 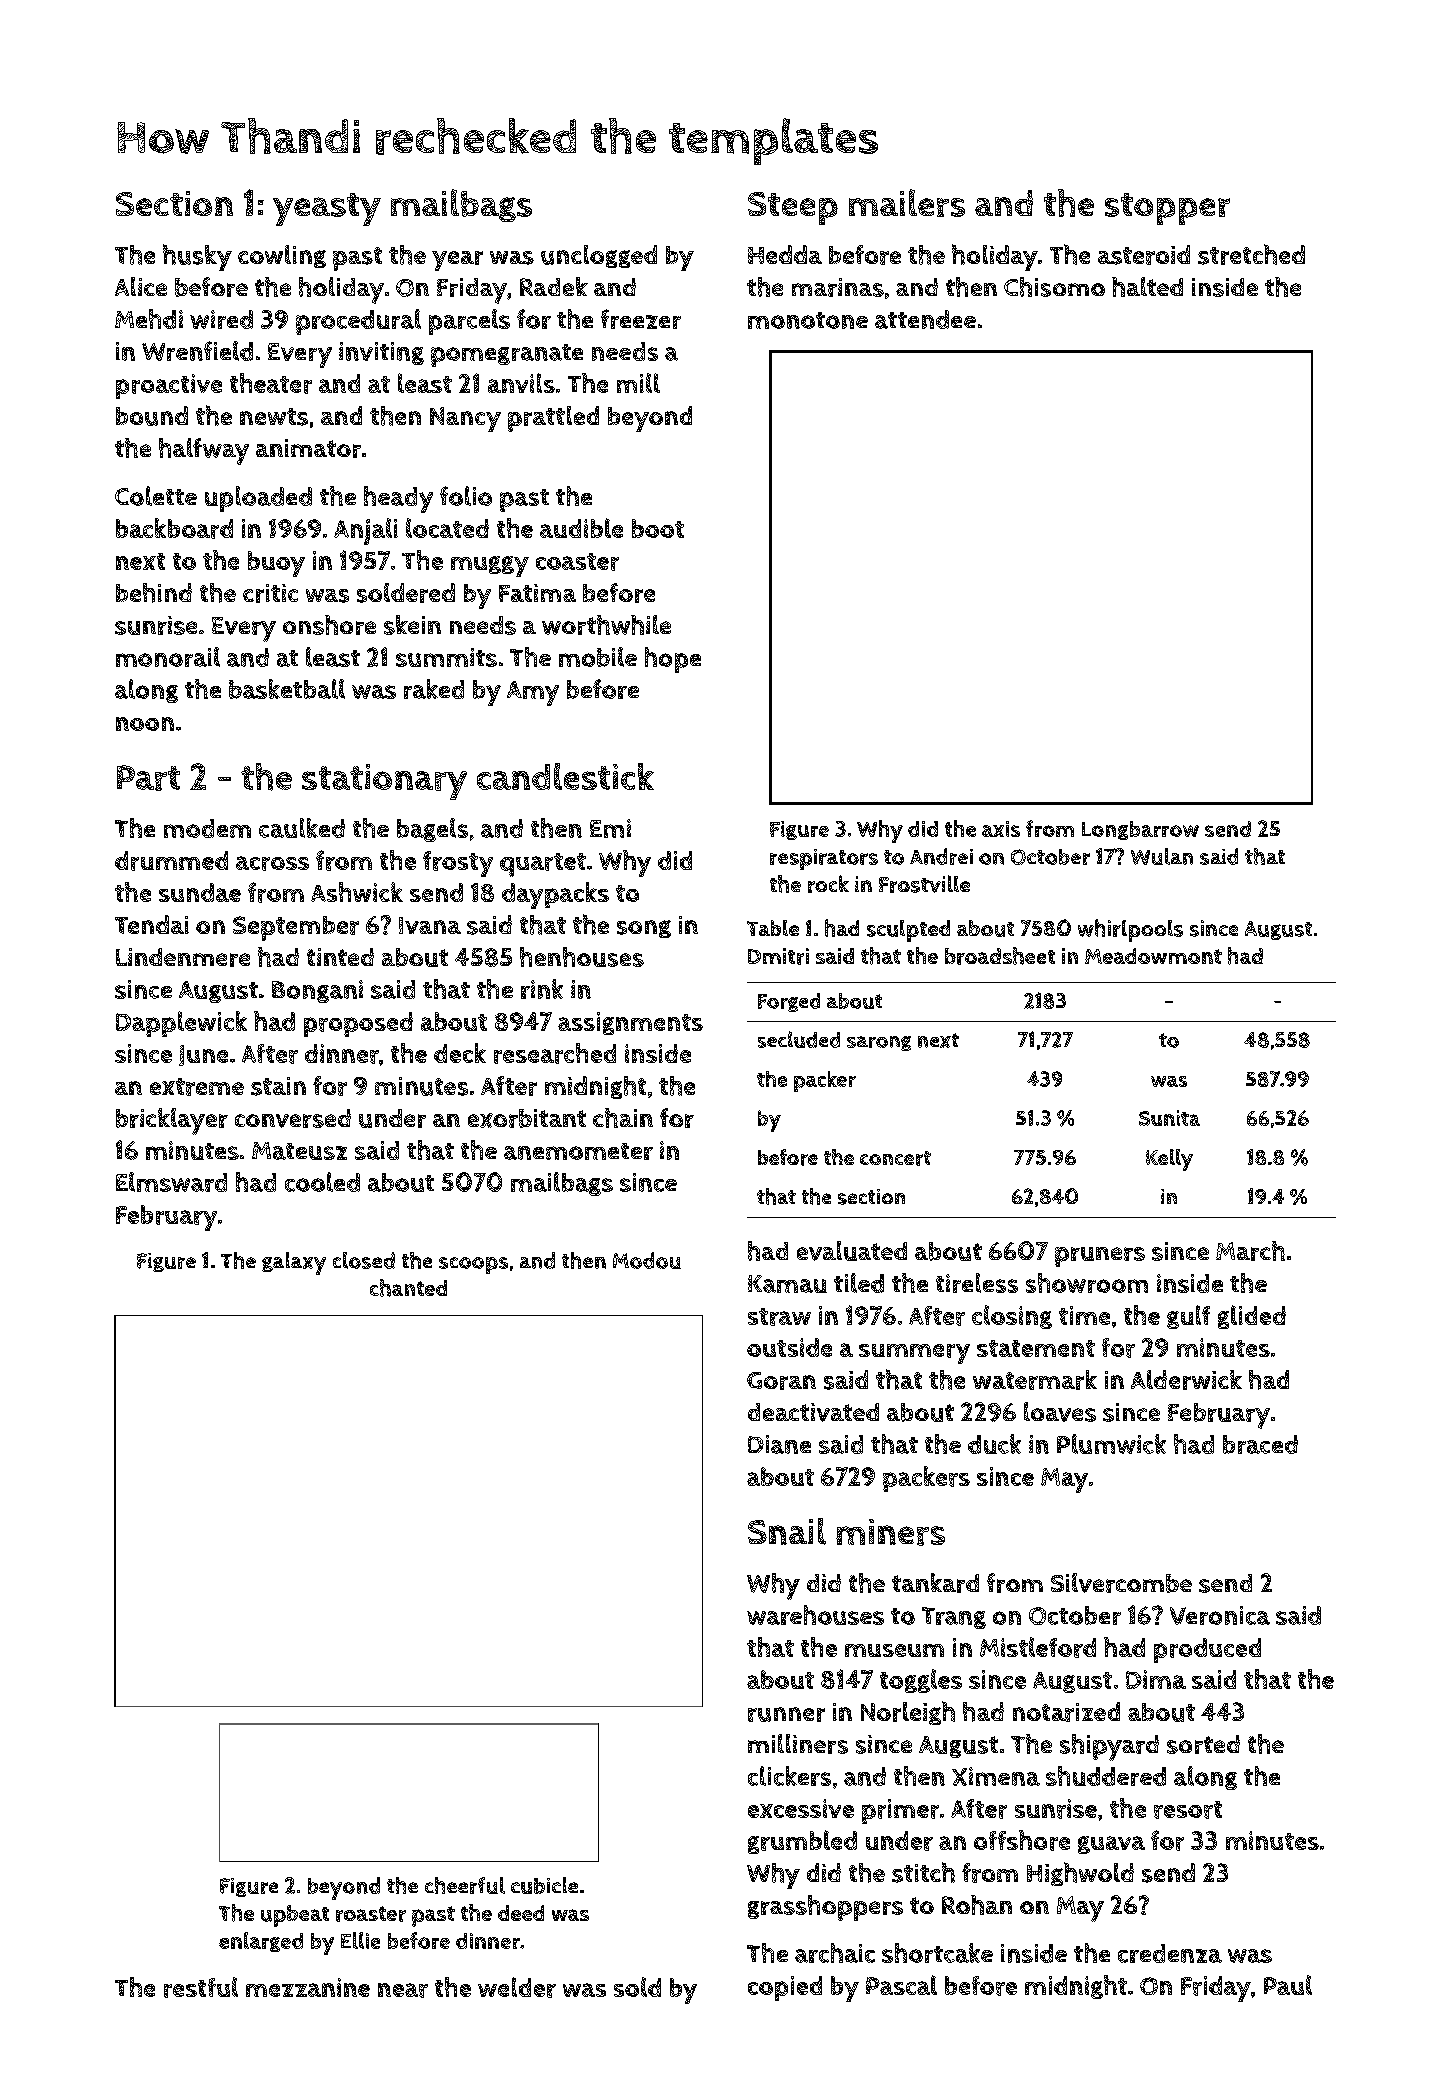 What do you see at coordinates (168, 657) in the page?
I see `monorail` at bounding box center [168, 657].
